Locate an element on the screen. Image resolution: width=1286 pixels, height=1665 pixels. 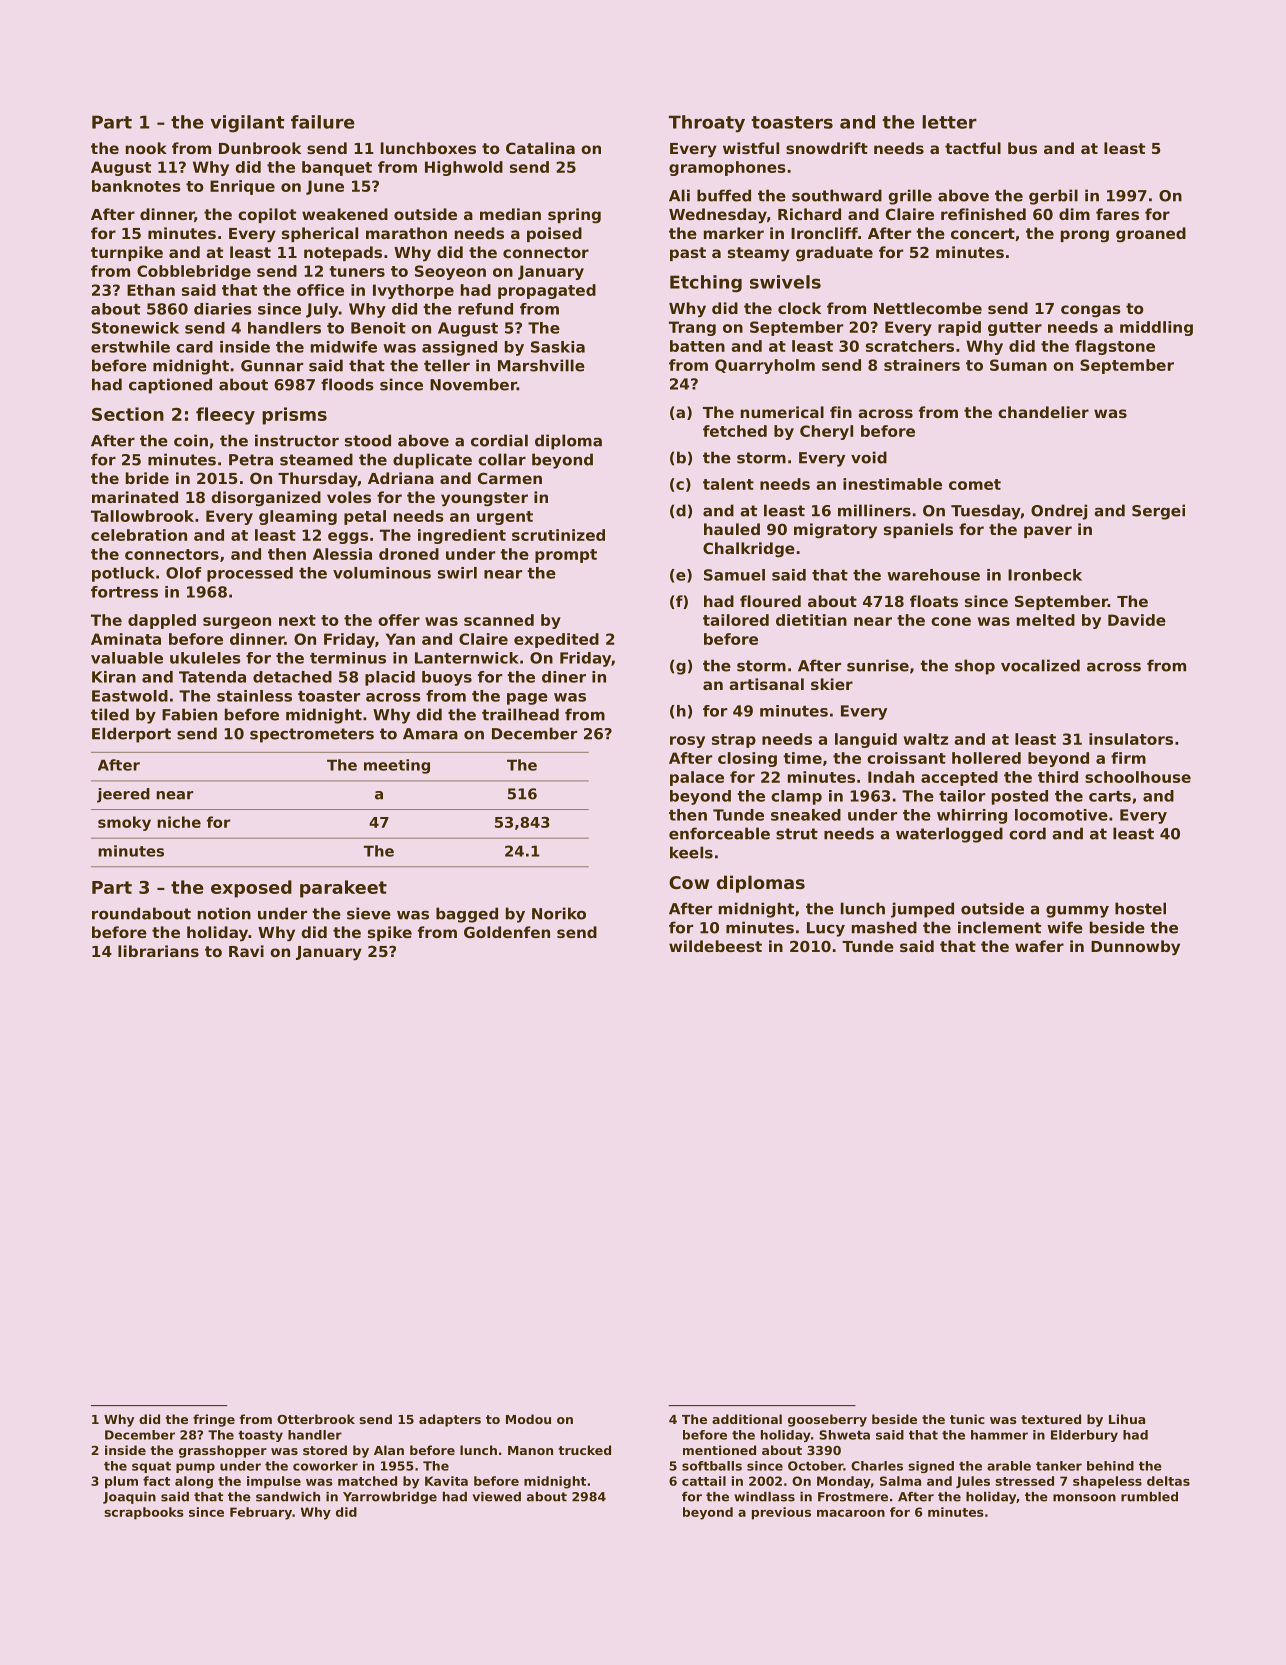
fares is located at coordinates (1117, 214).
